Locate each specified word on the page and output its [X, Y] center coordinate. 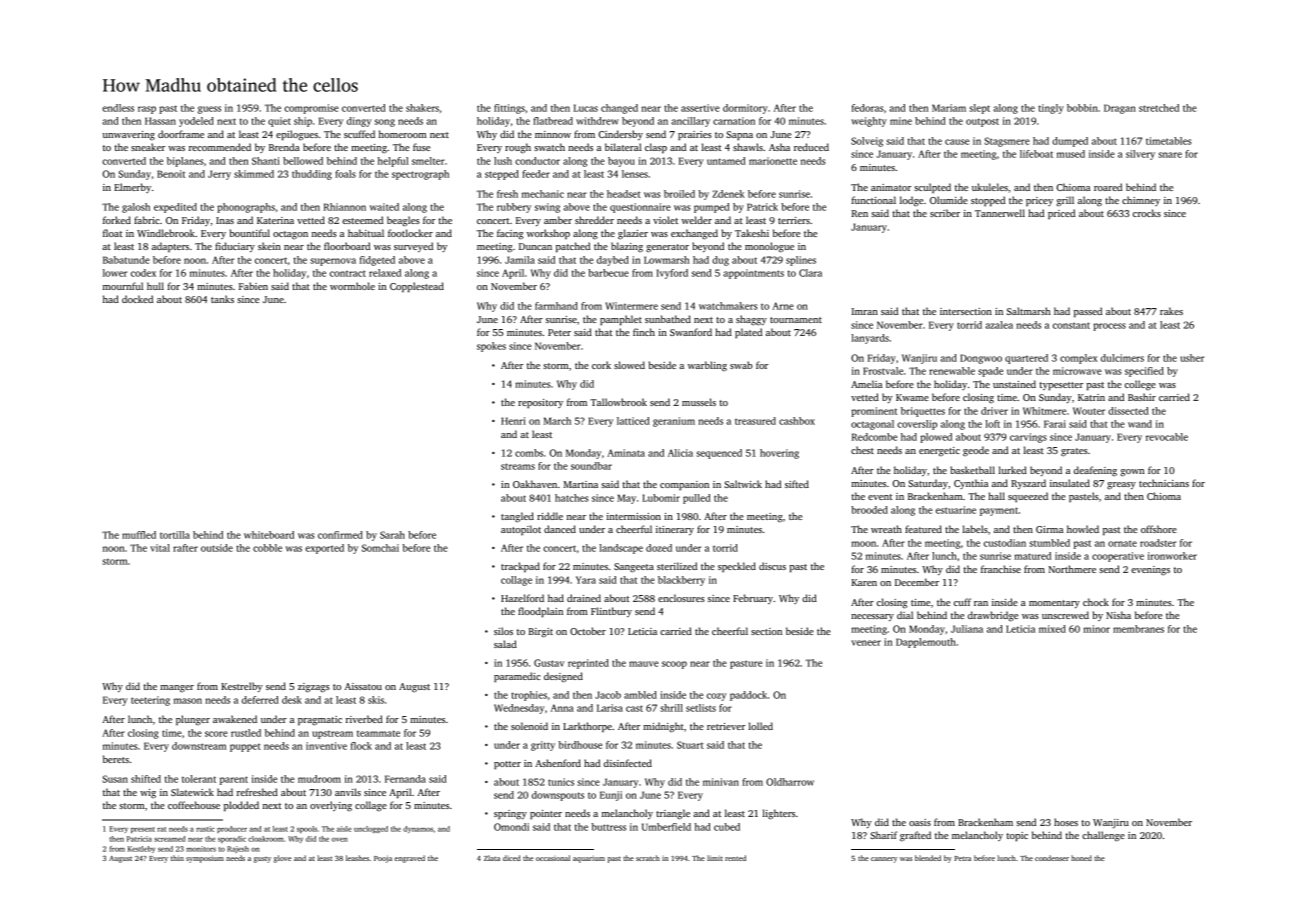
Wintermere [631, 306]
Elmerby [132, 188]
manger [177, 689]
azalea [999, 325]
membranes [1138, 629]
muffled [139, 535]
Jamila [520, 260]
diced [512, 858]
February [753, 599]
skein [269, 246]
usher [1192, 358]
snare [1170, 155]
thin [177, 858]
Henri [513, 421]
